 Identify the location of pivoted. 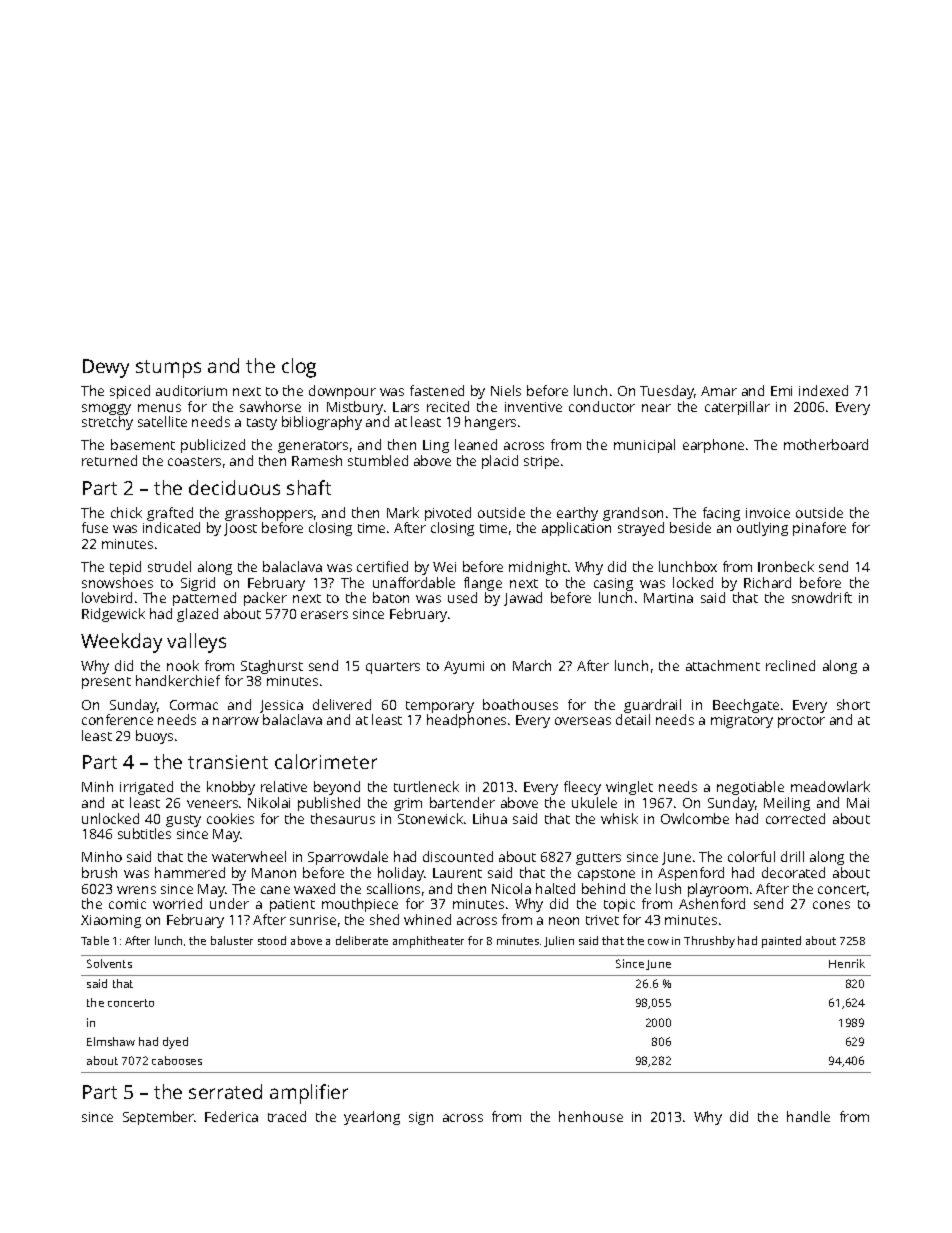
(448, 514).
